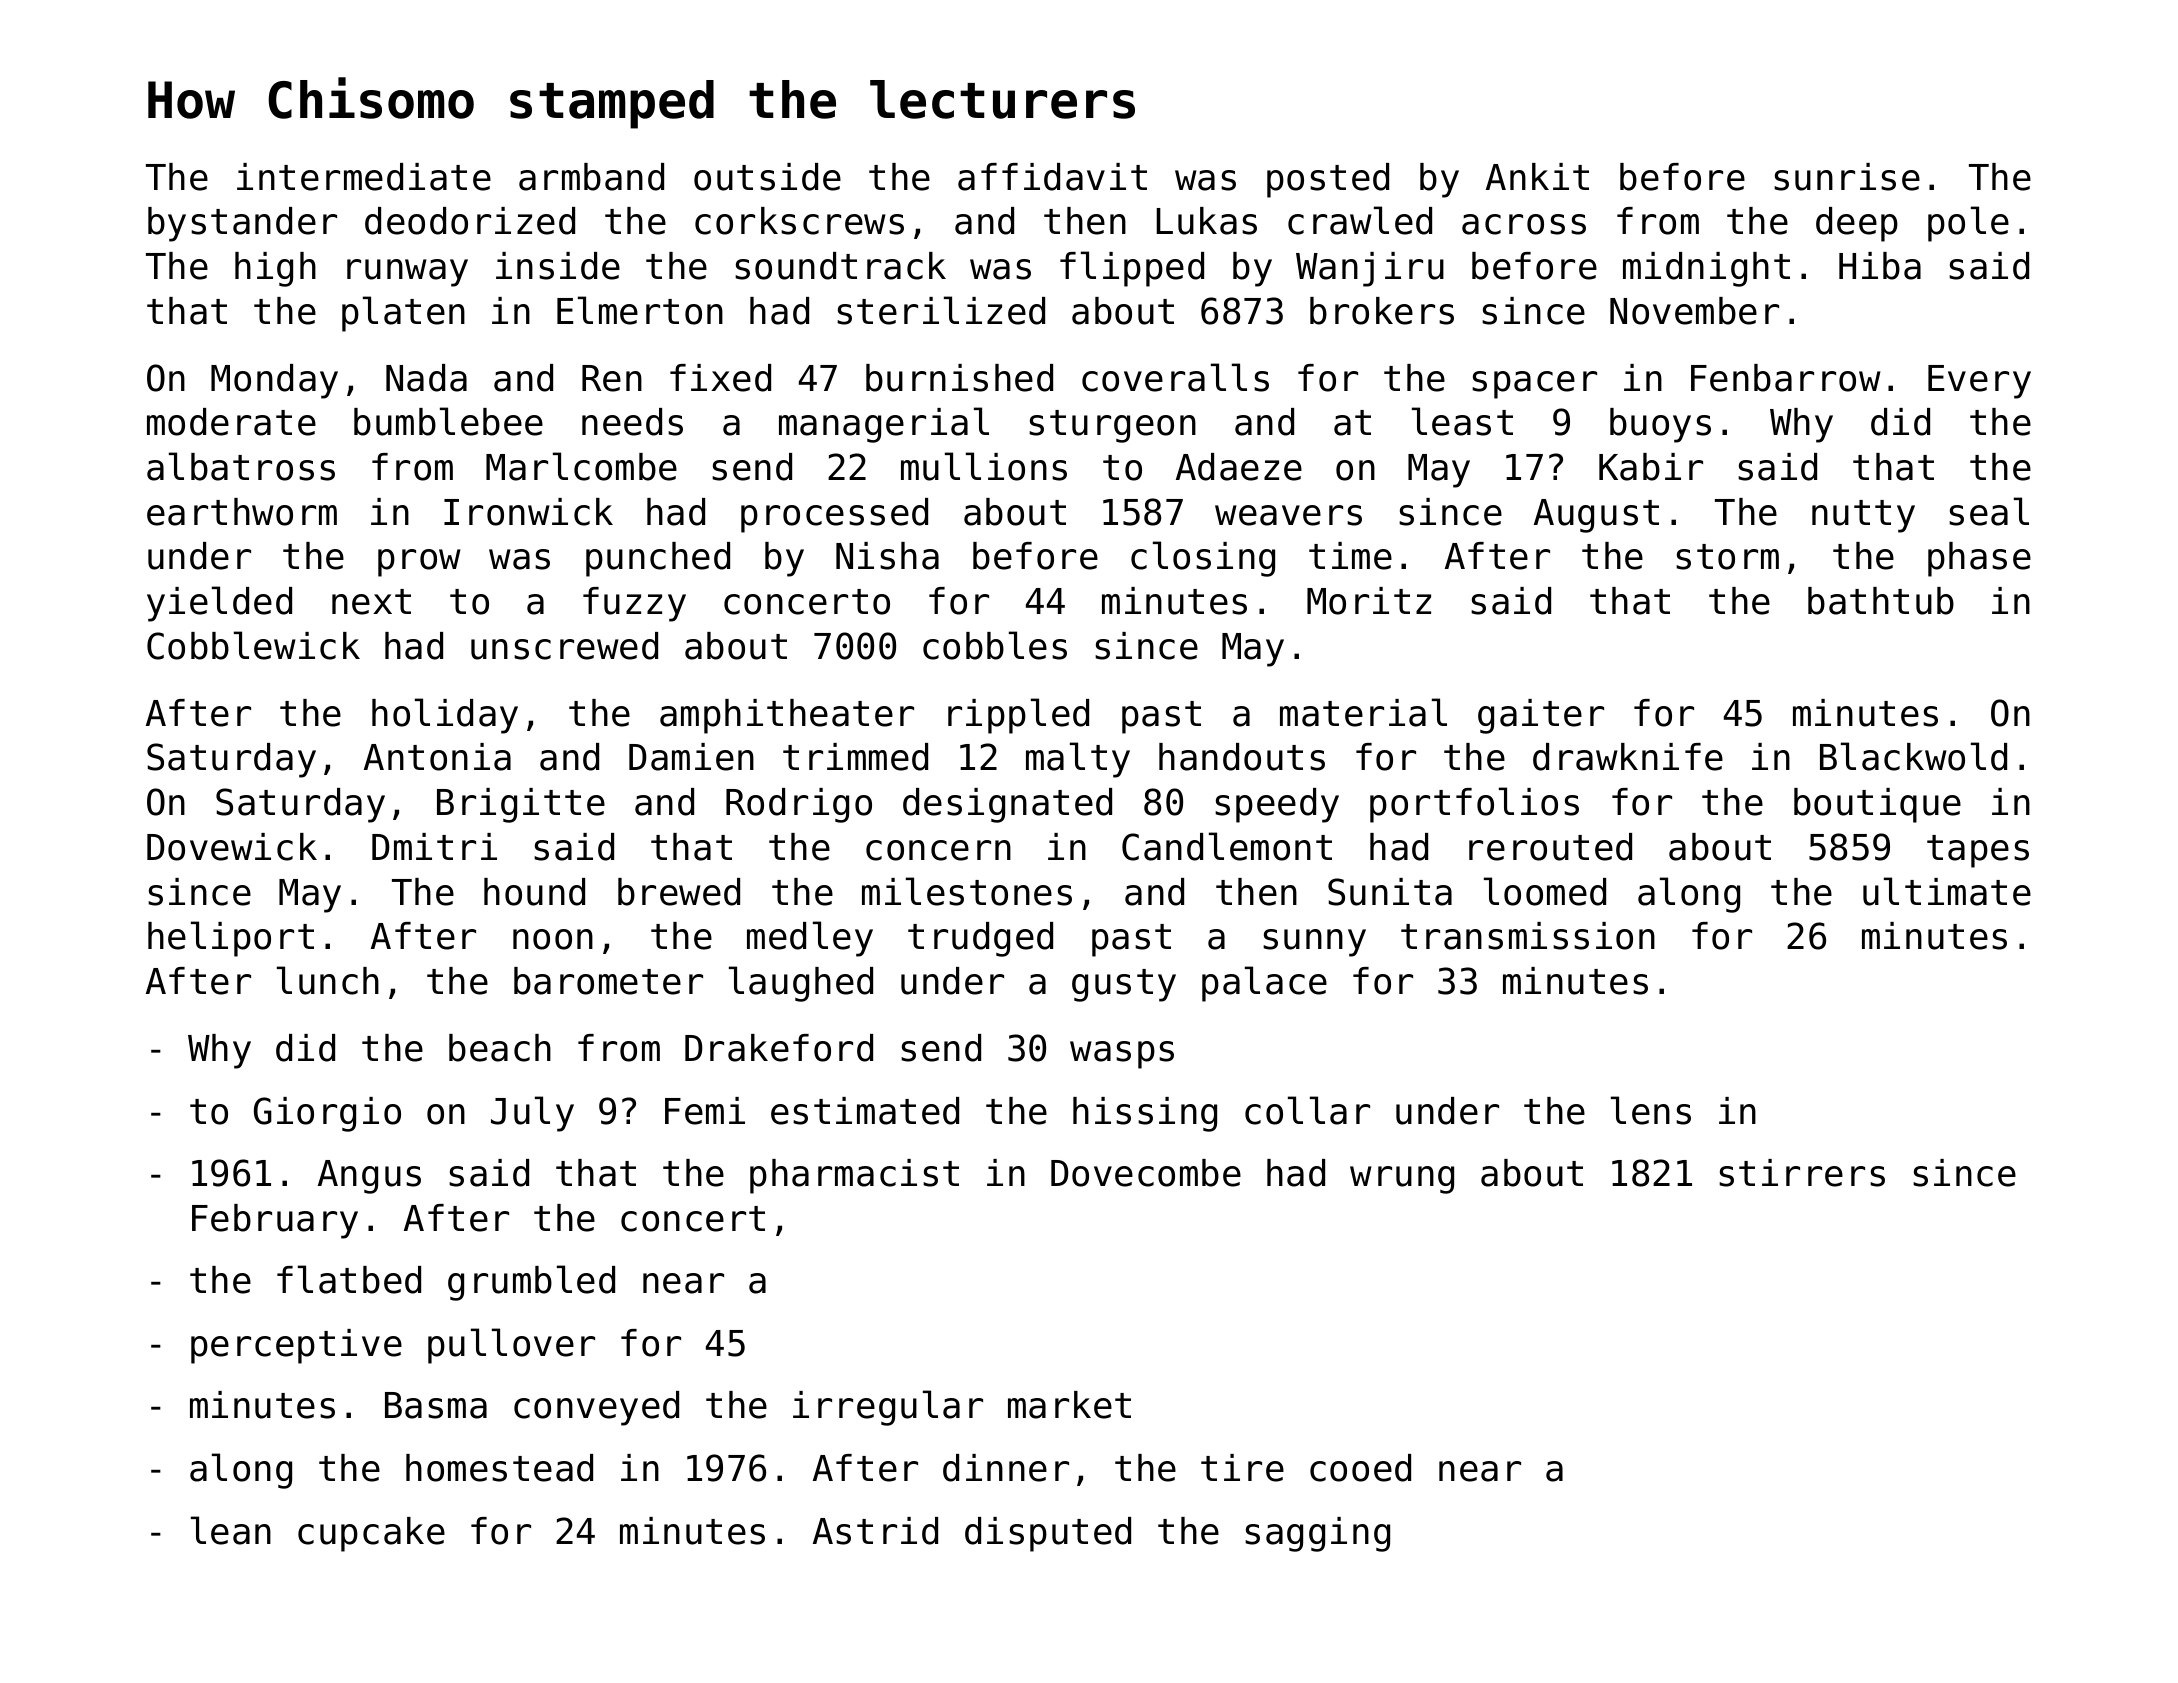 The image size is (2178, 1683). Describe the element at coordinates (448, 421) in the screenshot. I see `bumblebee` at that location.
